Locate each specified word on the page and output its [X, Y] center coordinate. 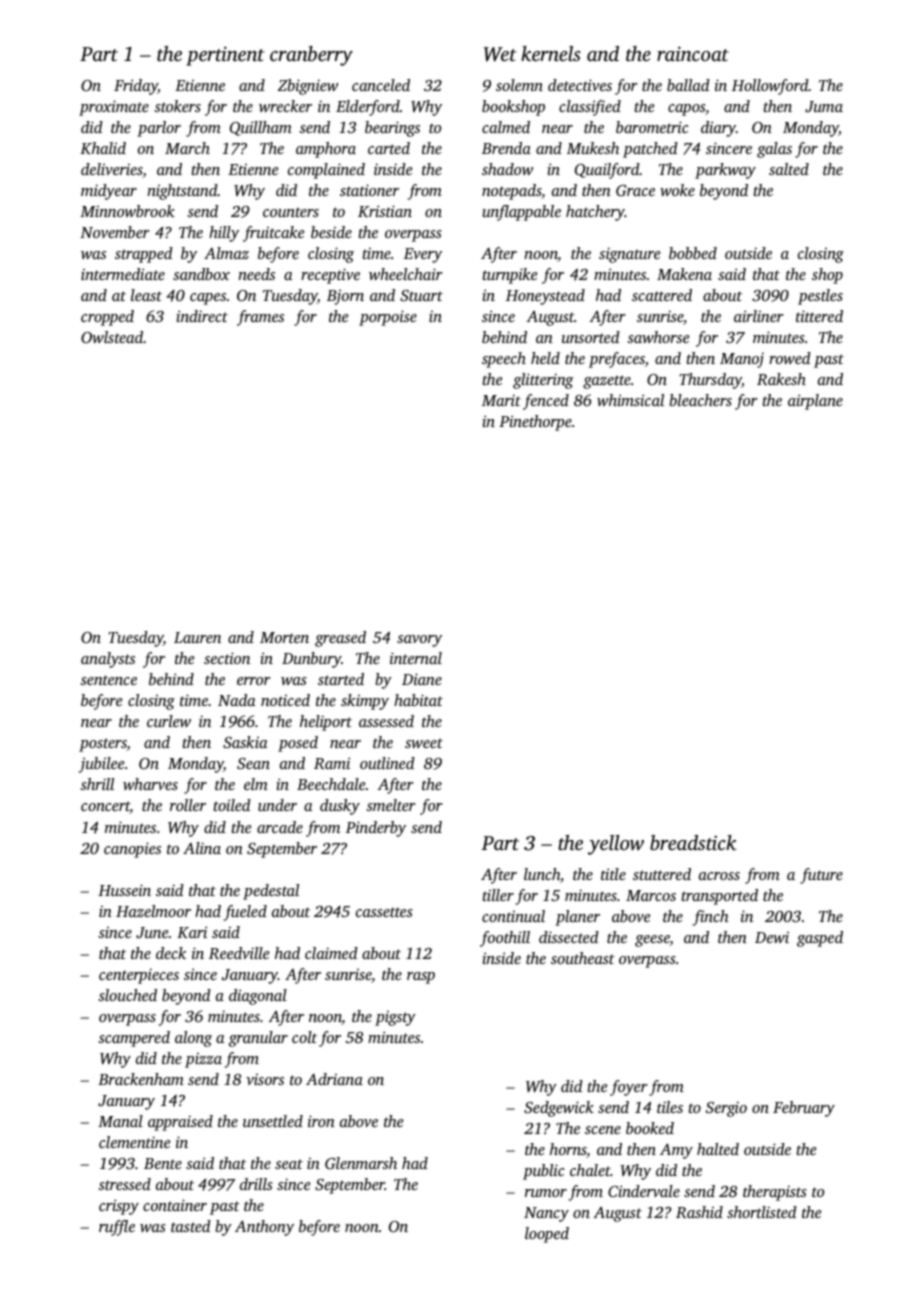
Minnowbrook [127, 211]
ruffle [117, 1228]
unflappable [521, 213]
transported [719, 897]
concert [105, 807]
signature [629, 255]
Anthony [264, 1228]
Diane [422, 679]
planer [577, 918]
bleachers [700, 400]
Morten [284, 637]
